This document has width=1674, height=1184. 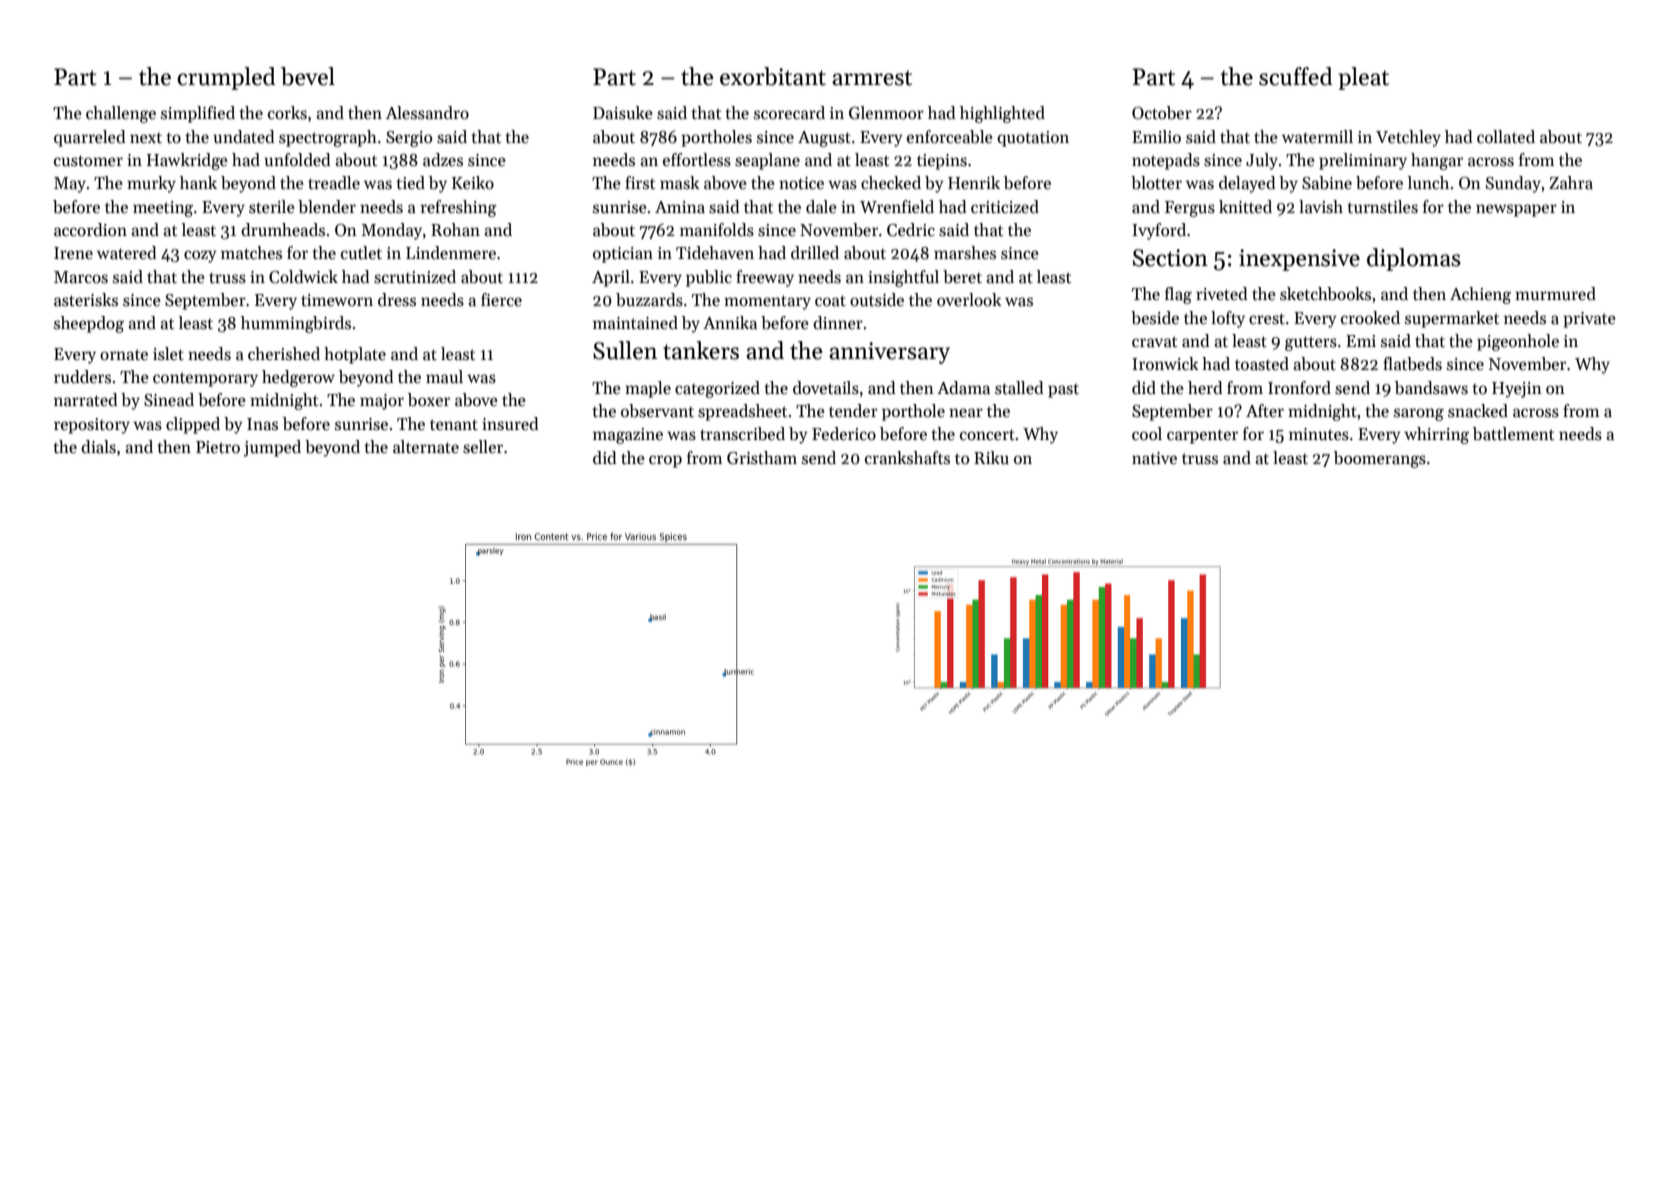 What do you see at coordinates (701, 350) in the document?
I see `tankers` at bounding box center [701, 350].
